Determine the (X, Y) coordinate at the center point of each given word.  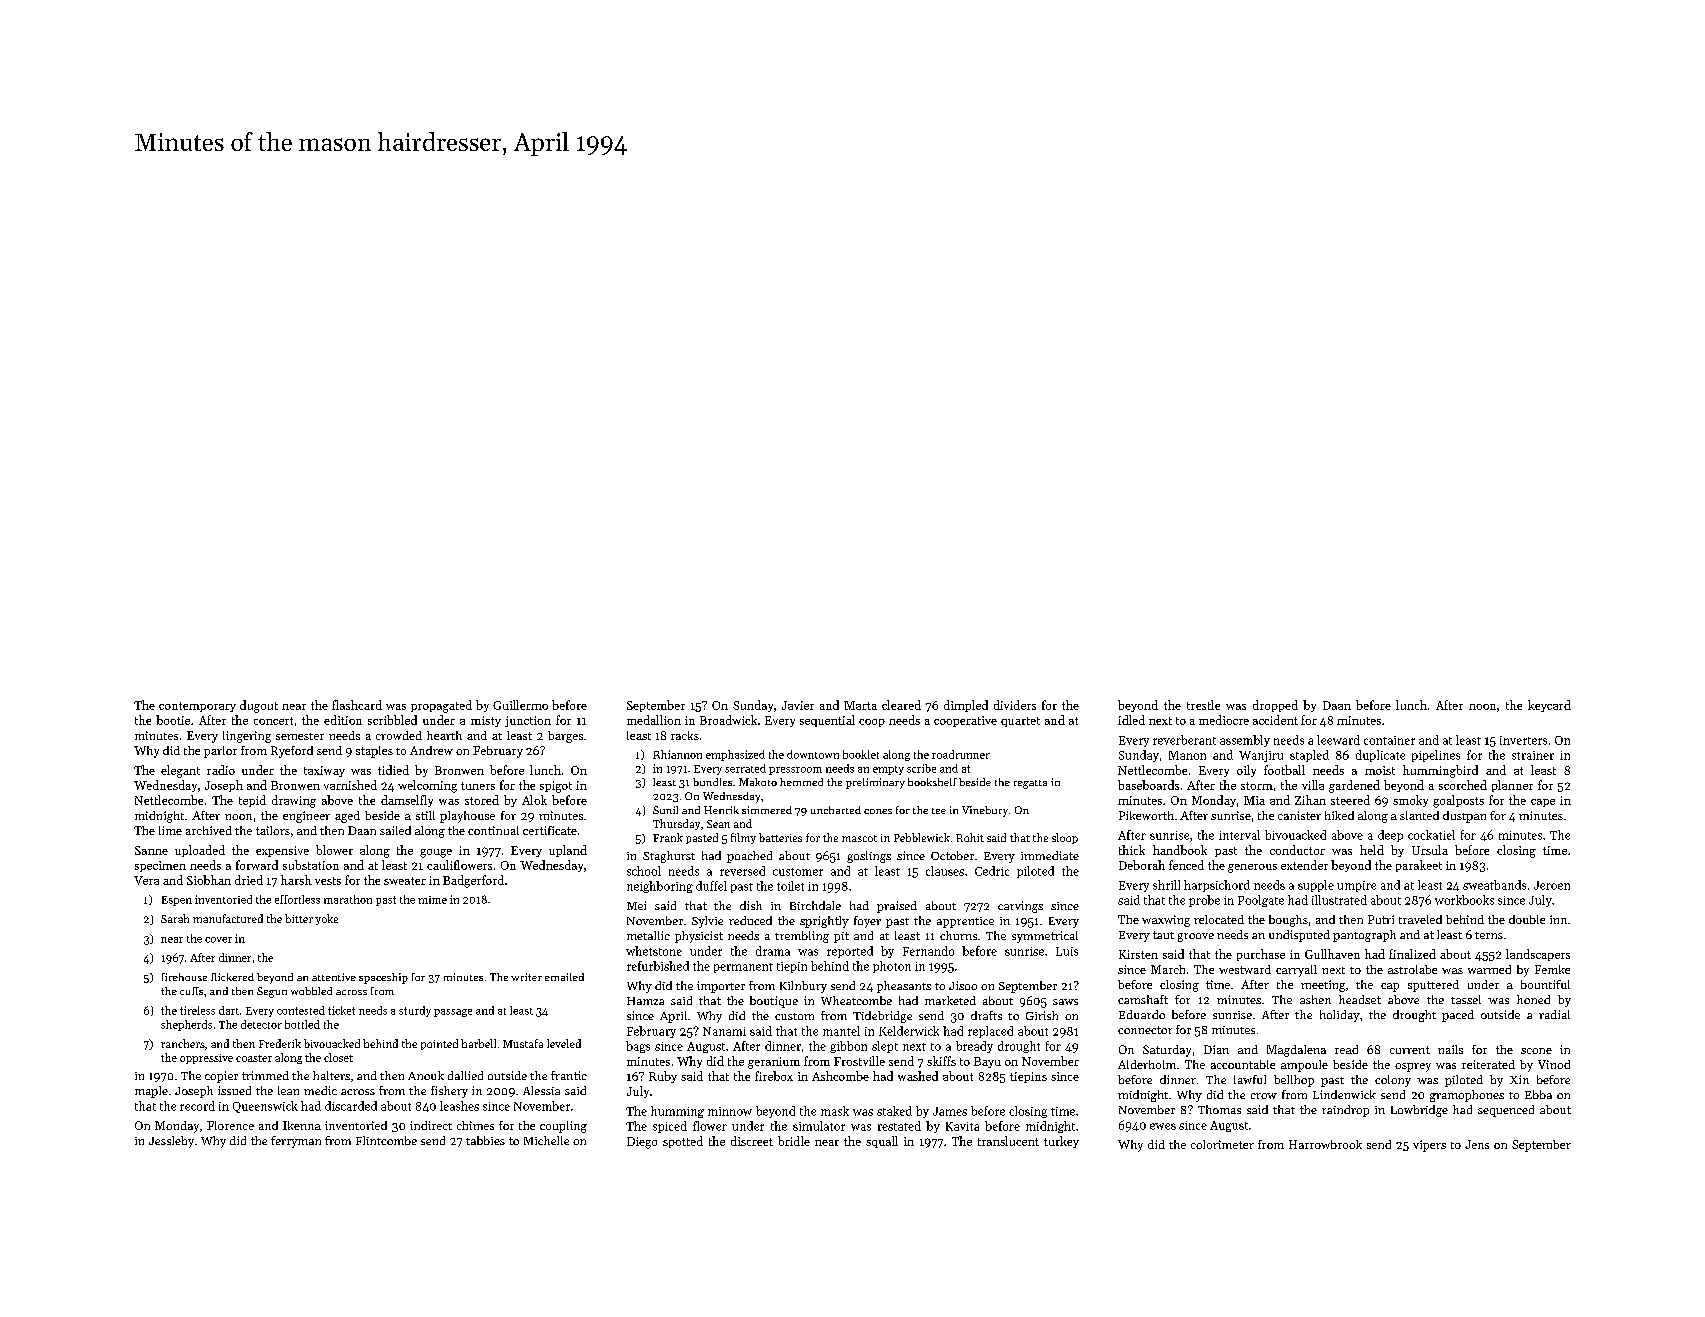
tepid (252, 801)
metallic (648, 935)
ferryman (296, 1142)
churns (958, 935)
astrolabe (1412, 969)
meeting (1323, 986)
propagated (441, 706)
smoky (1410, 801)
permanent (743, 968)
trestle (1203, 705)
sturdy (415, 1011)
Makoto (758, 782)
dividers (1015, 705)
